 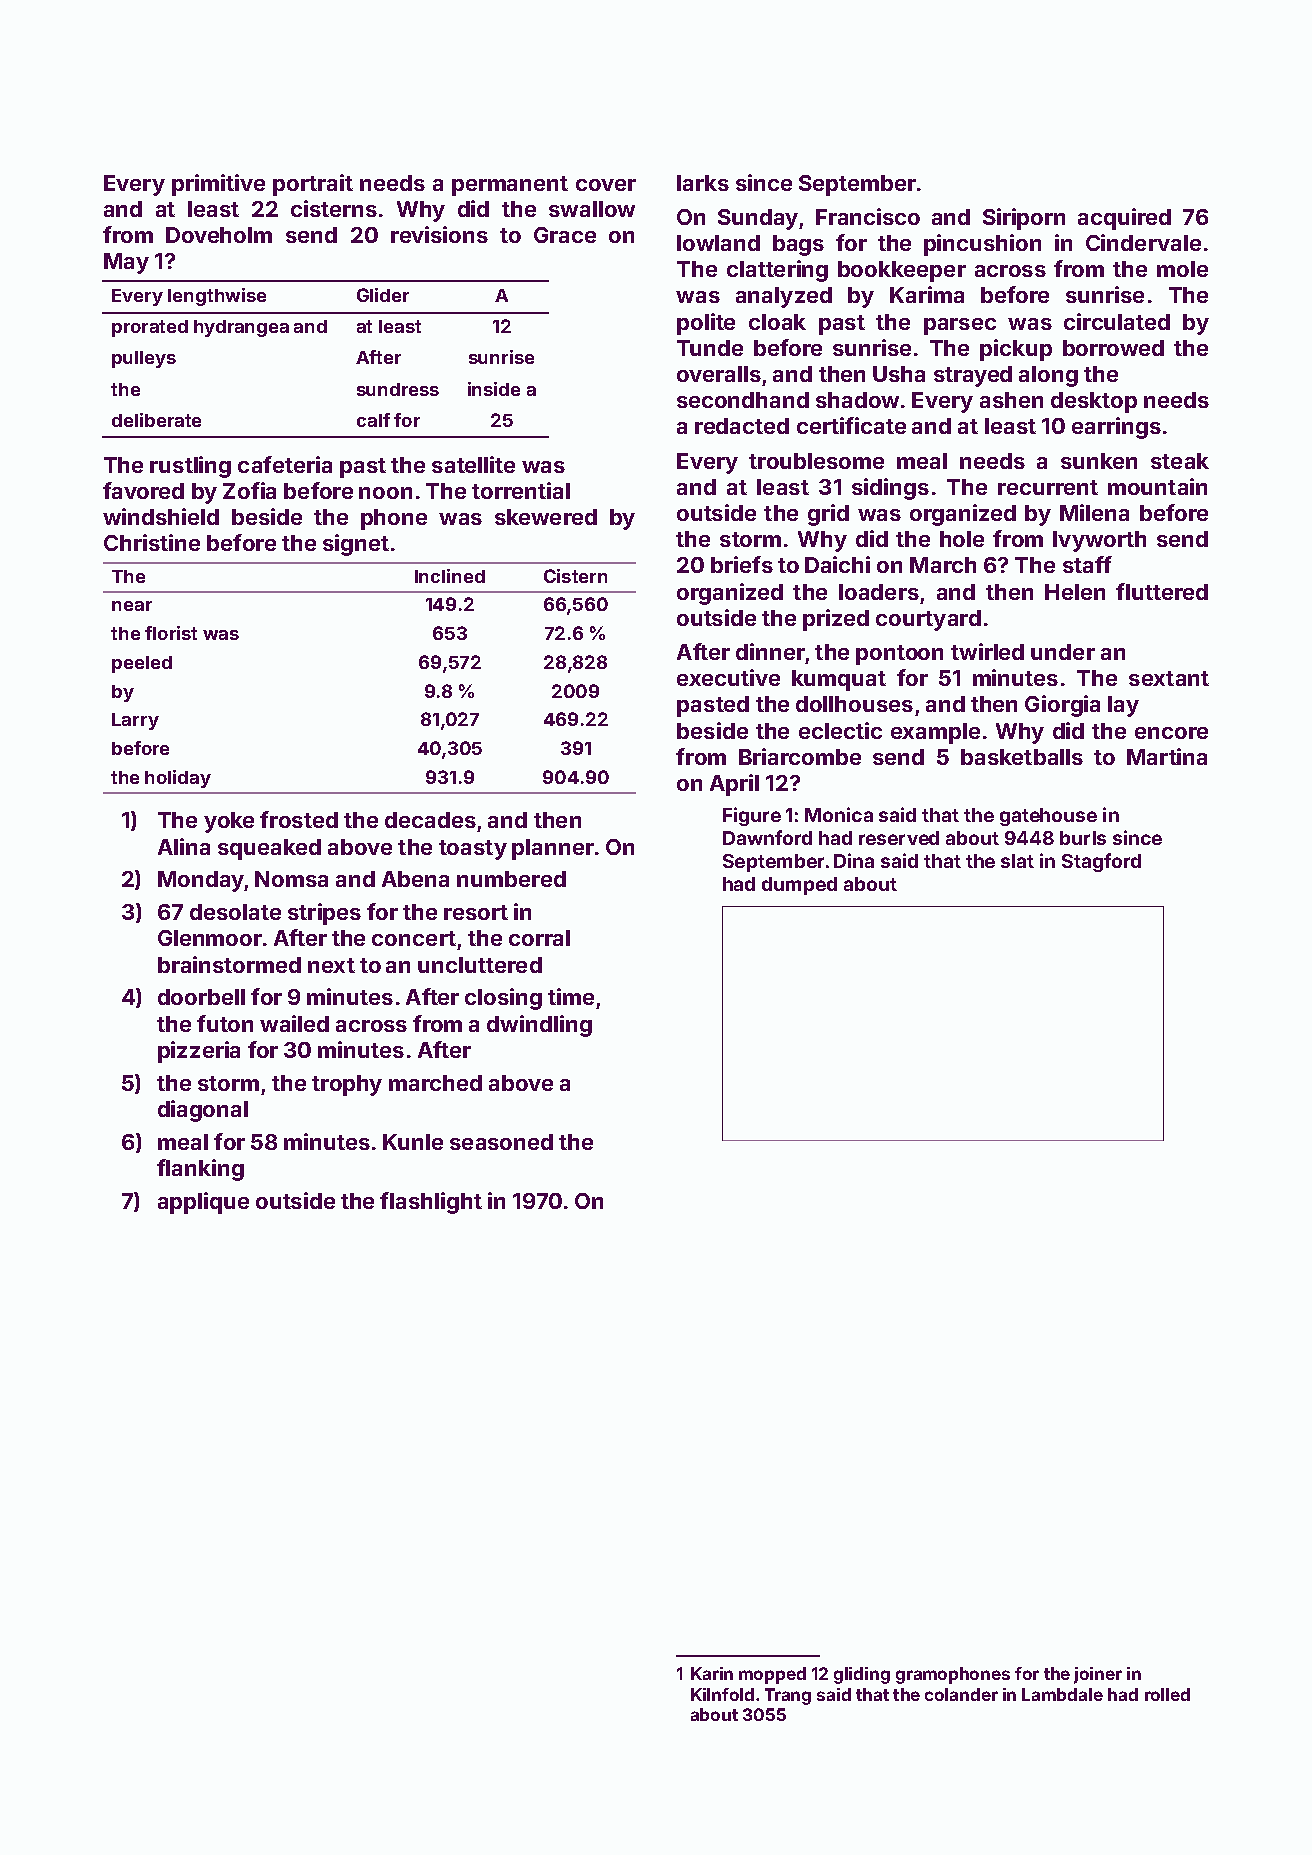 I want to click on applique, so click(x=203, y=1203).
